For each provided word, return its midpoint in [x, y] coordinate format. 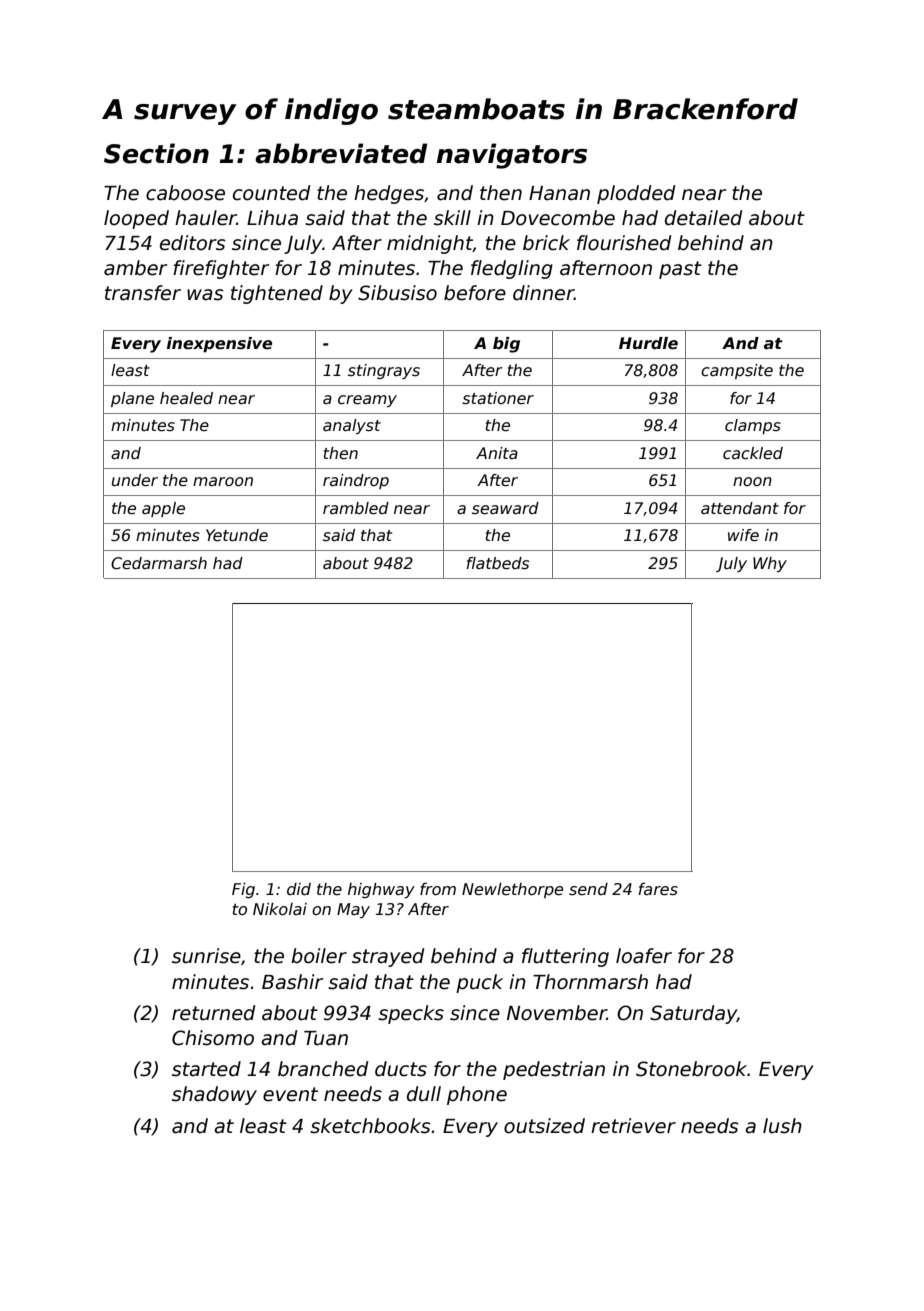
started [206, 1069]
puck [479, 983]
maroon [223, 481]
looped [136, 219]
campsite [737, 371]
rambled [356, 508]
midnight [430, 244]
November [557, 1013]
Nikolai [280, 909]
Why [770, 564]
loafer [644, 956]
